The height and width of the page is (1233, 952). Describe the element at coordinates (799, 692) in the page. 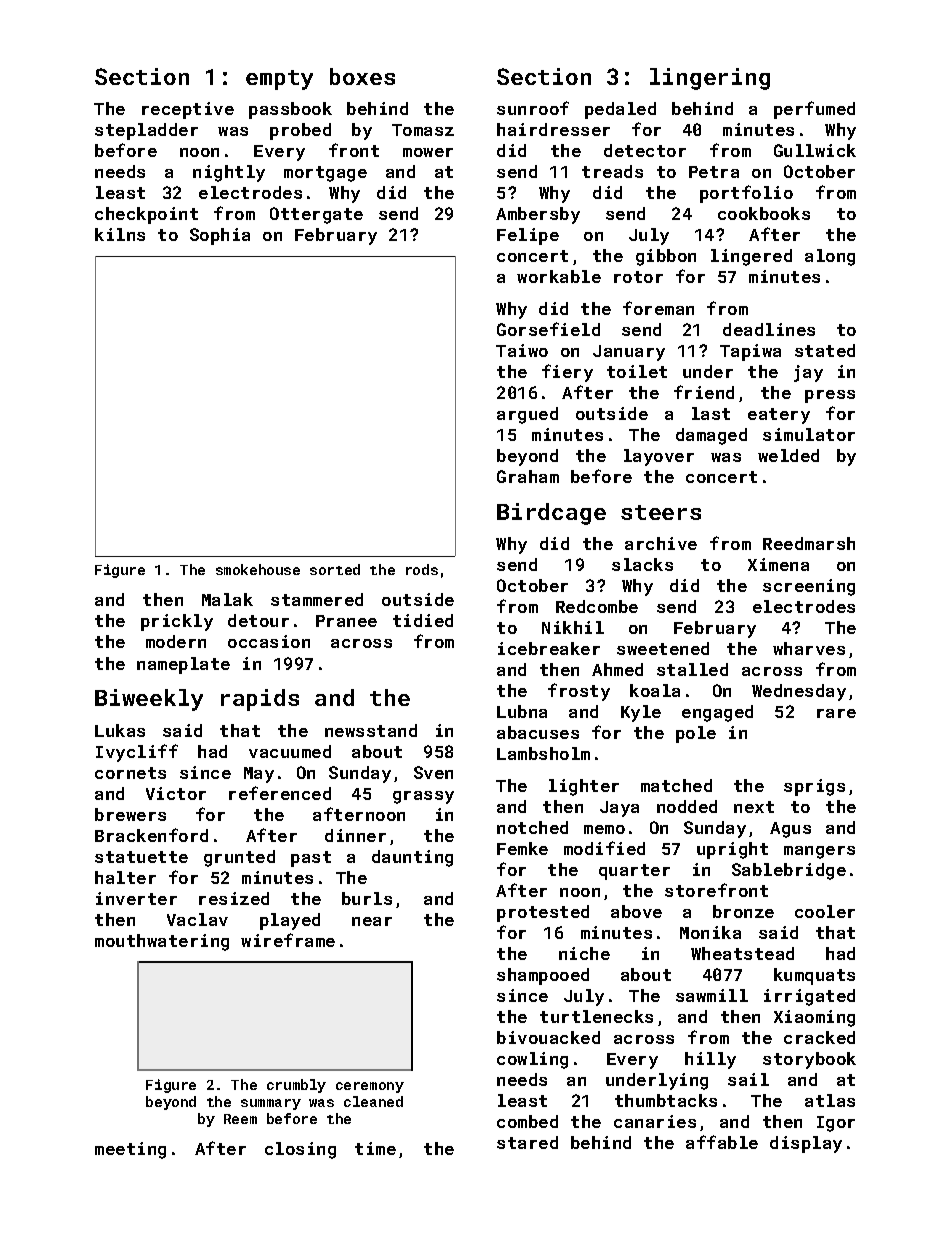

I see `Wednesday` at that location.
